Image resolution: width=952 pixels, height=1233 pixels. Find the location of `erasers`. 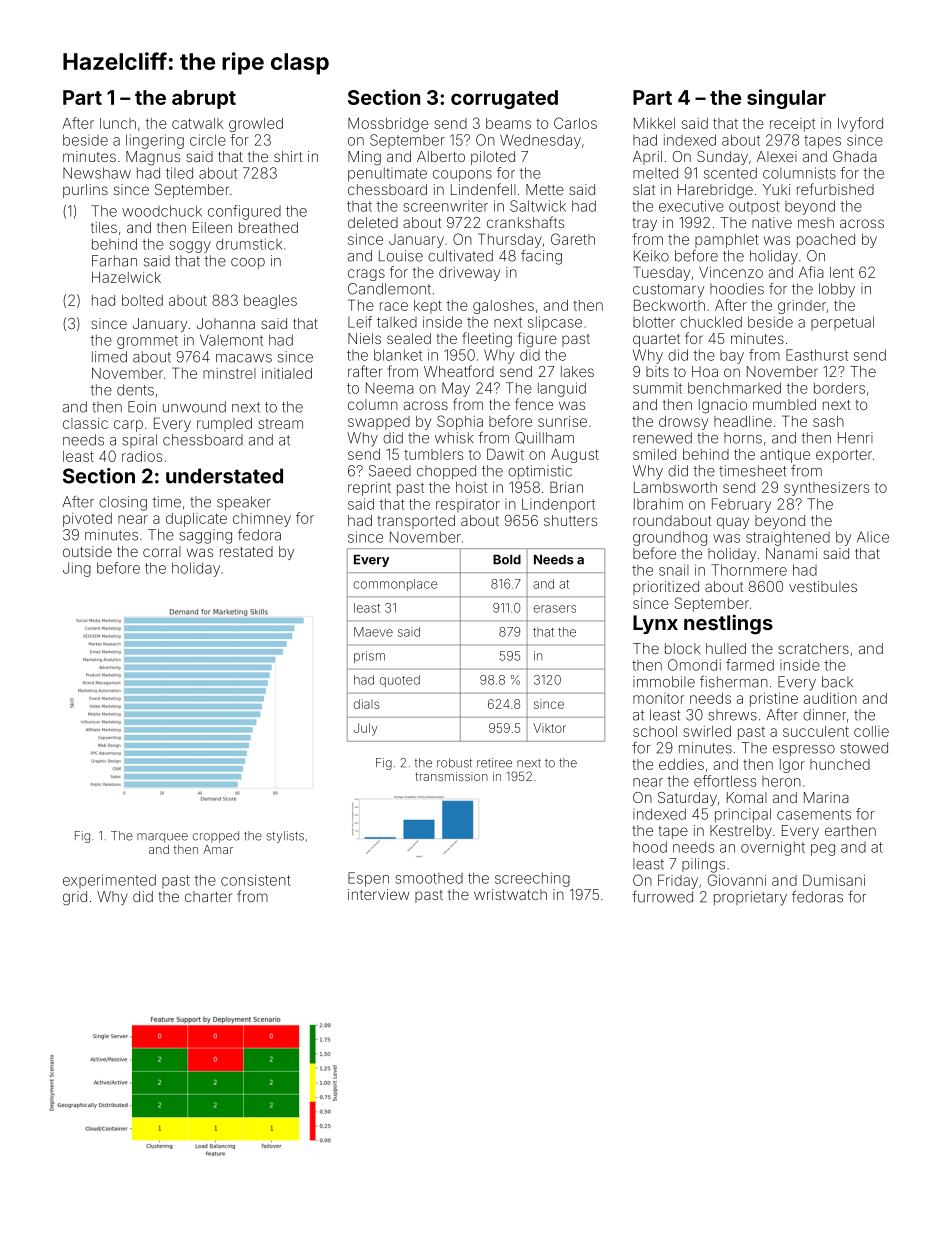

erasers is located at coordinates (555, 609).
